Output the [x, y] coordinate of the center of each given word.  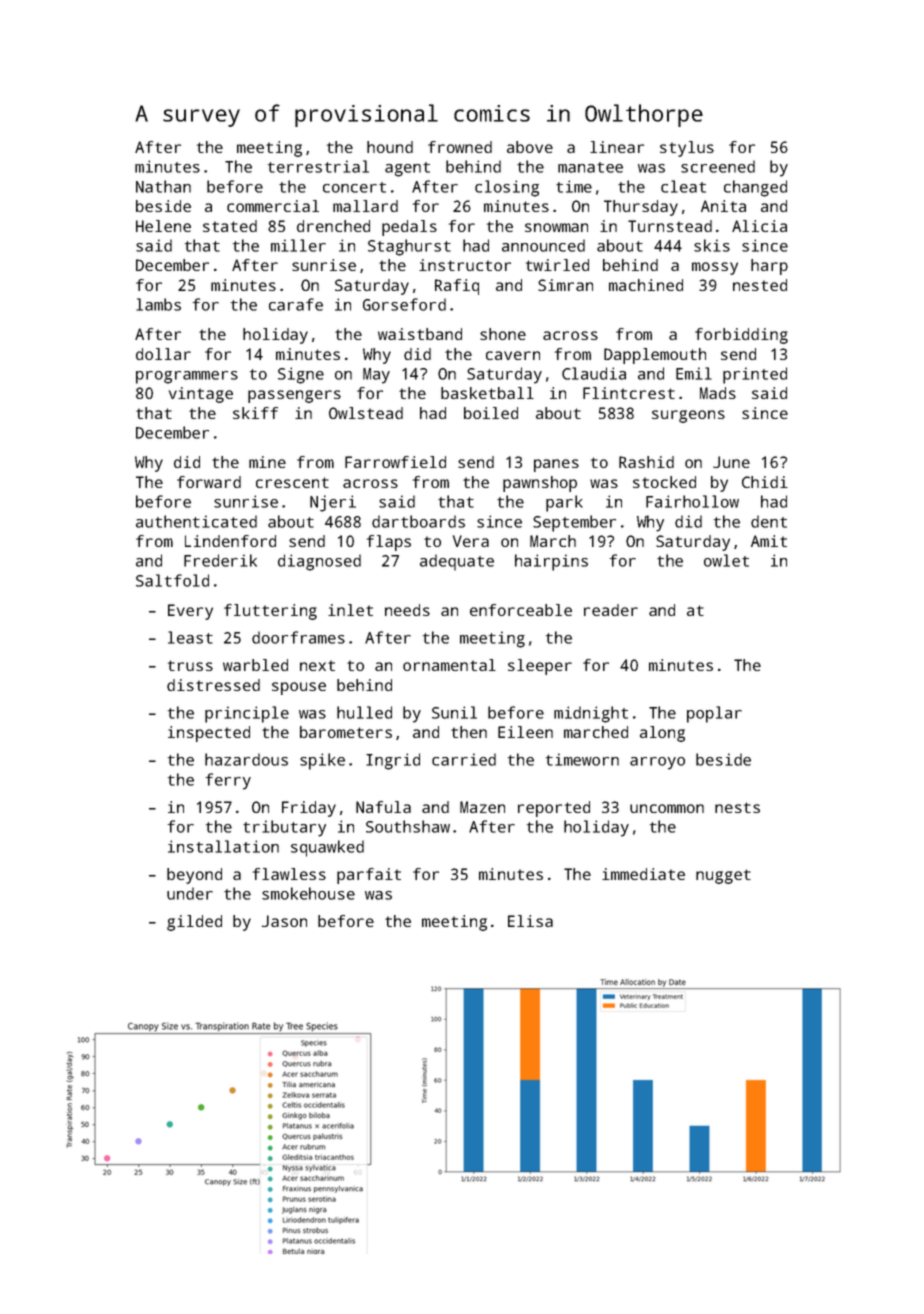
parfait [369, 876]
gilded [194, 923]
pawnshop [540, 484]
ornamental [449, 665]
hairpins [551, 562]
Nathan [163, 186]
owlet [726, 560]
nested [760, 285]
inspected [209, 734]
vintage [201, 395]
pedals [409, 228]
